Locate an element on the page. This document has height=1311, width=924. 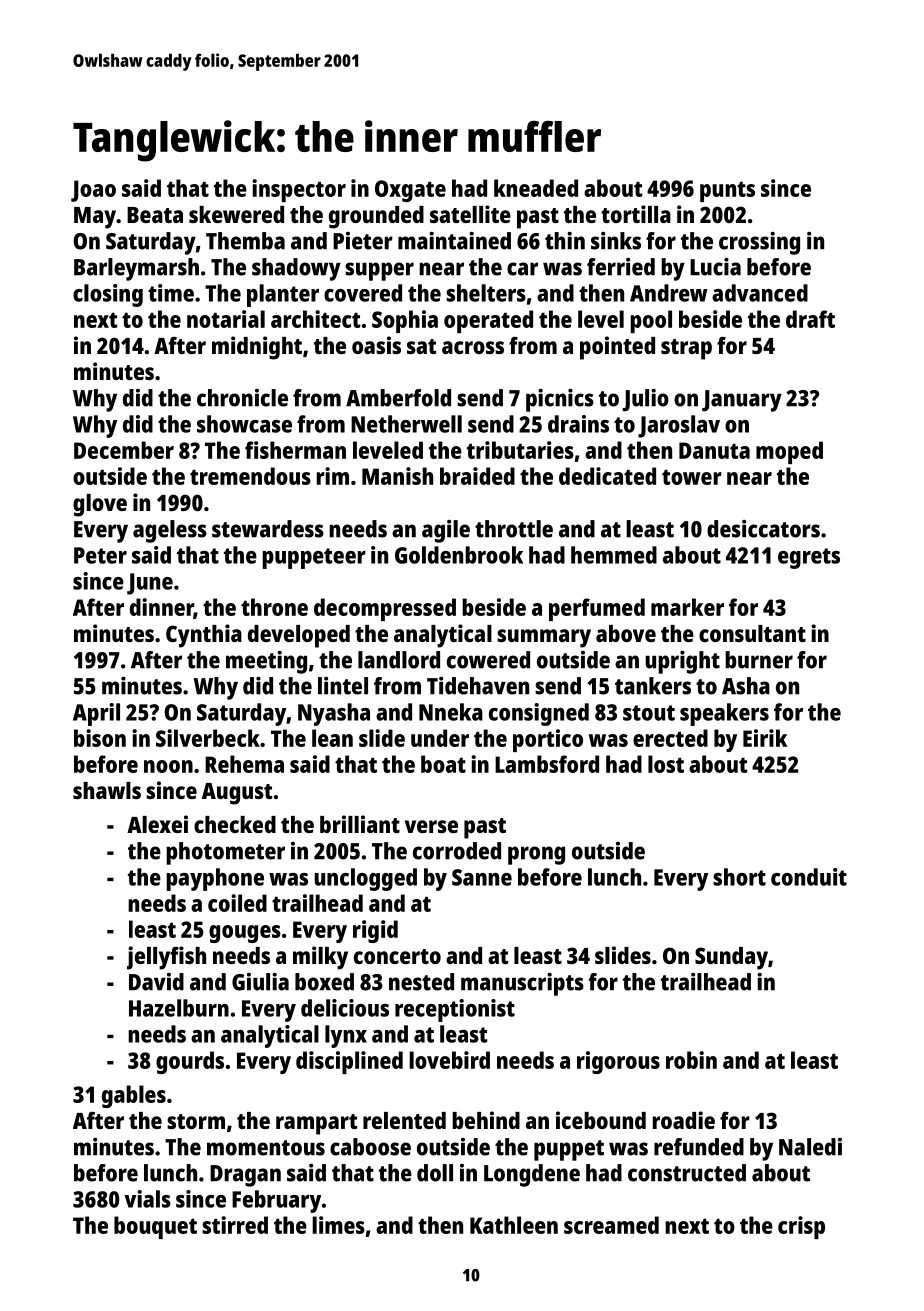
consigned is located at coordinates (539, 714).
